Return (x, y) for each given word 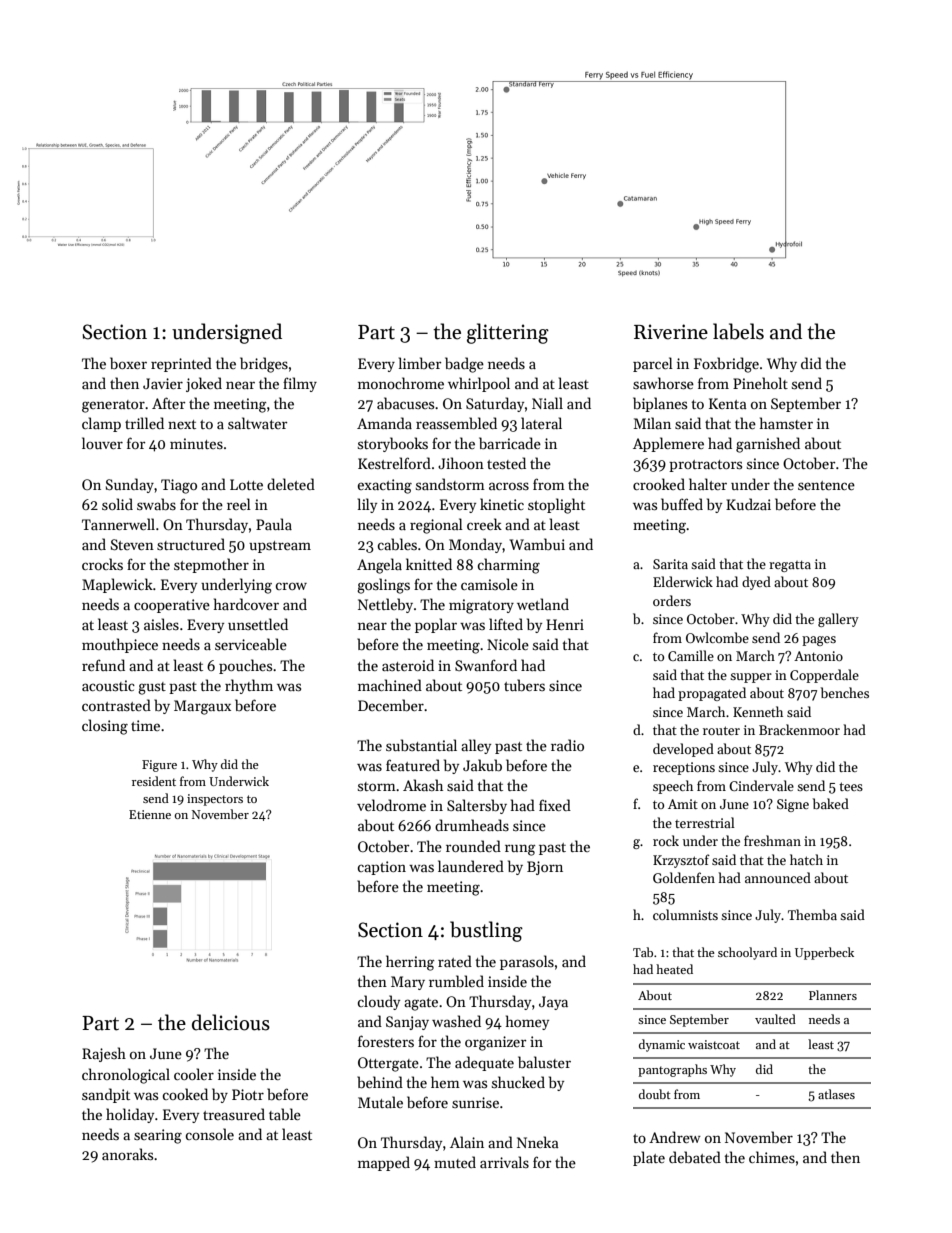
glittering (508, 333)
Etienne (150, 814)
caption (382, 868)
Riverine (671, 332)
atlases (836, 1094)
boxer (128, 363)
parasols (527, 962)
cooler (194, 1074)
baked (831, 803)
